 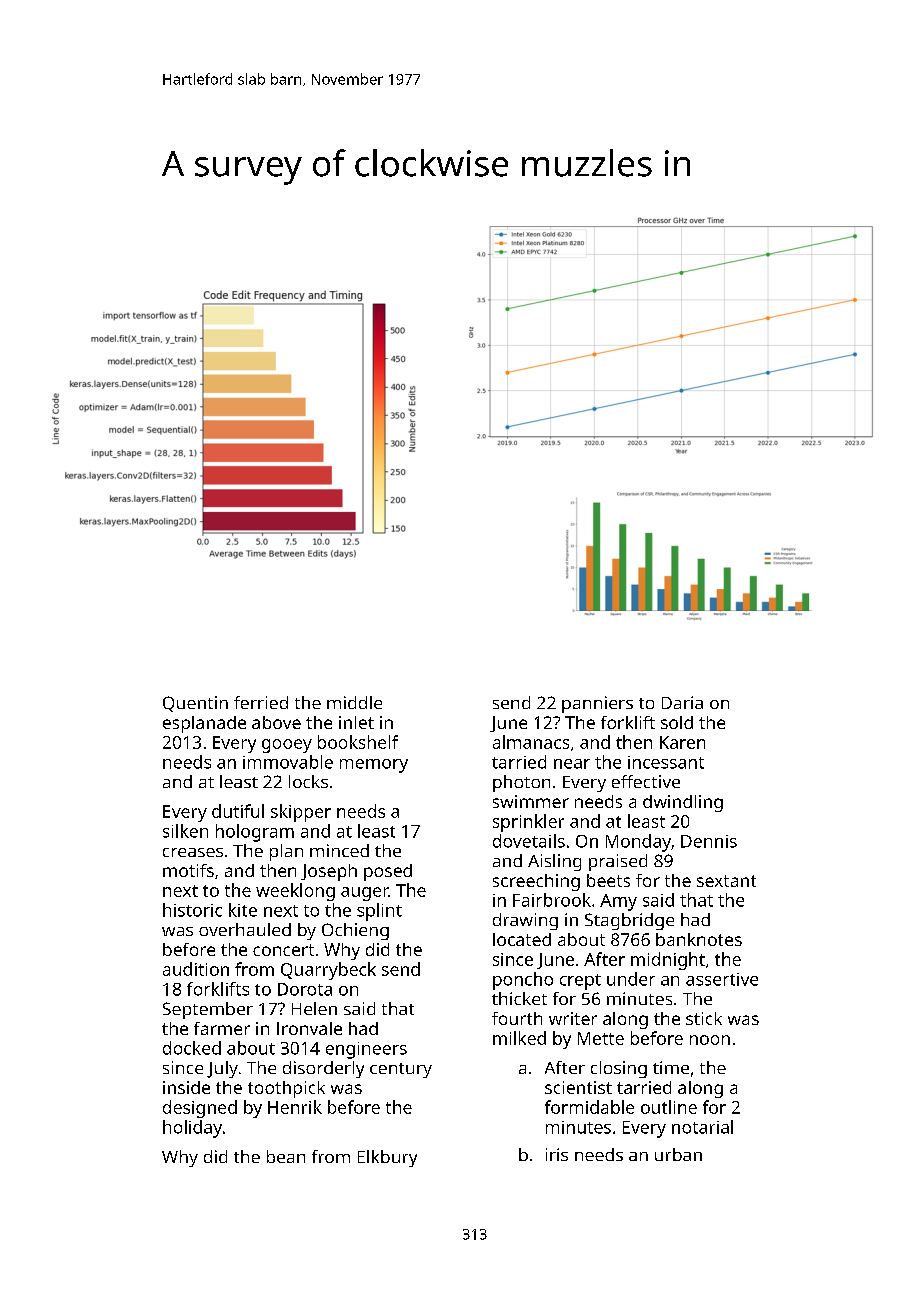 I want to click on panniers, so click(x=597, y=704).
